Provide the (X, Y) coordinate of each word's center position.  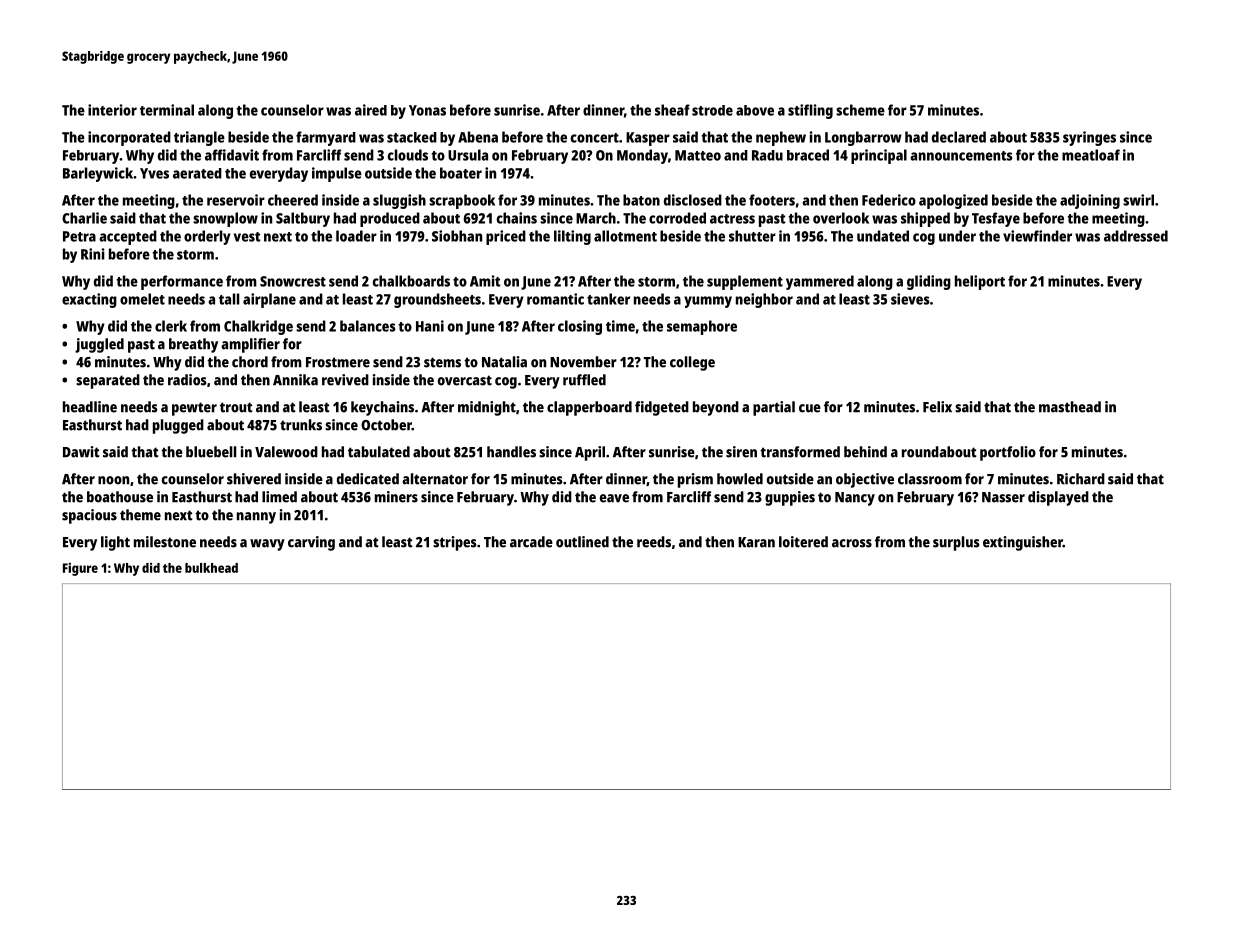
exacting (89, 300)
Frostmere (338, 362)
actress (732, 219)
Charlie (84, 218)
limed (279, 497)
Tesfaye (996, 219)
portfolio (1008, 453)
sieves (910, 299)
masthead (1070, 407)
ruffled (584, 380)
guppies (790, 498)
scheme (860, 110)
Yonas (427, 110)
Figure (80, 569)
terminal (167, 110)
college (692, 363)
